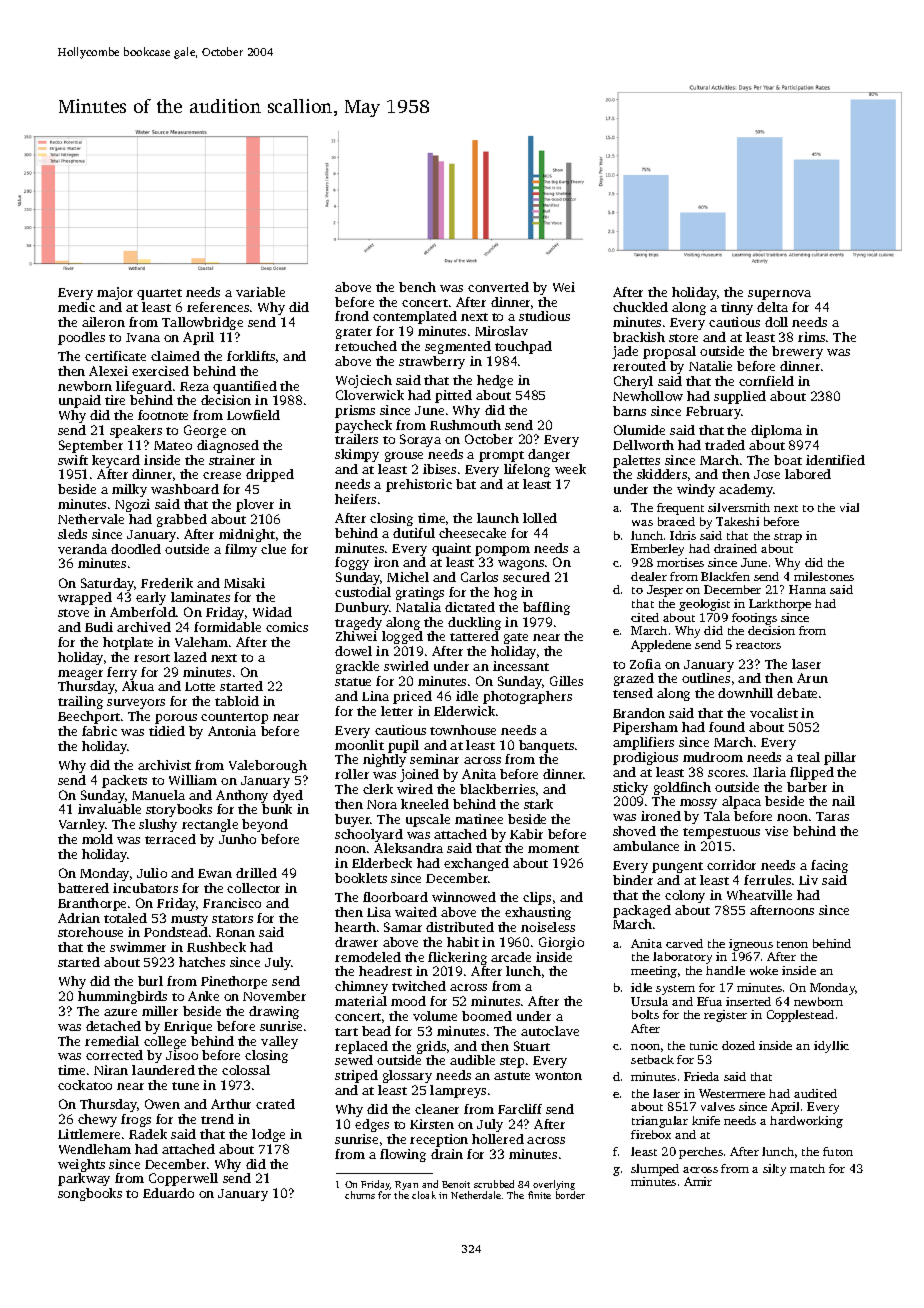 The image size is (924, 1308). I want to click on silty, so click(774, 1170).
